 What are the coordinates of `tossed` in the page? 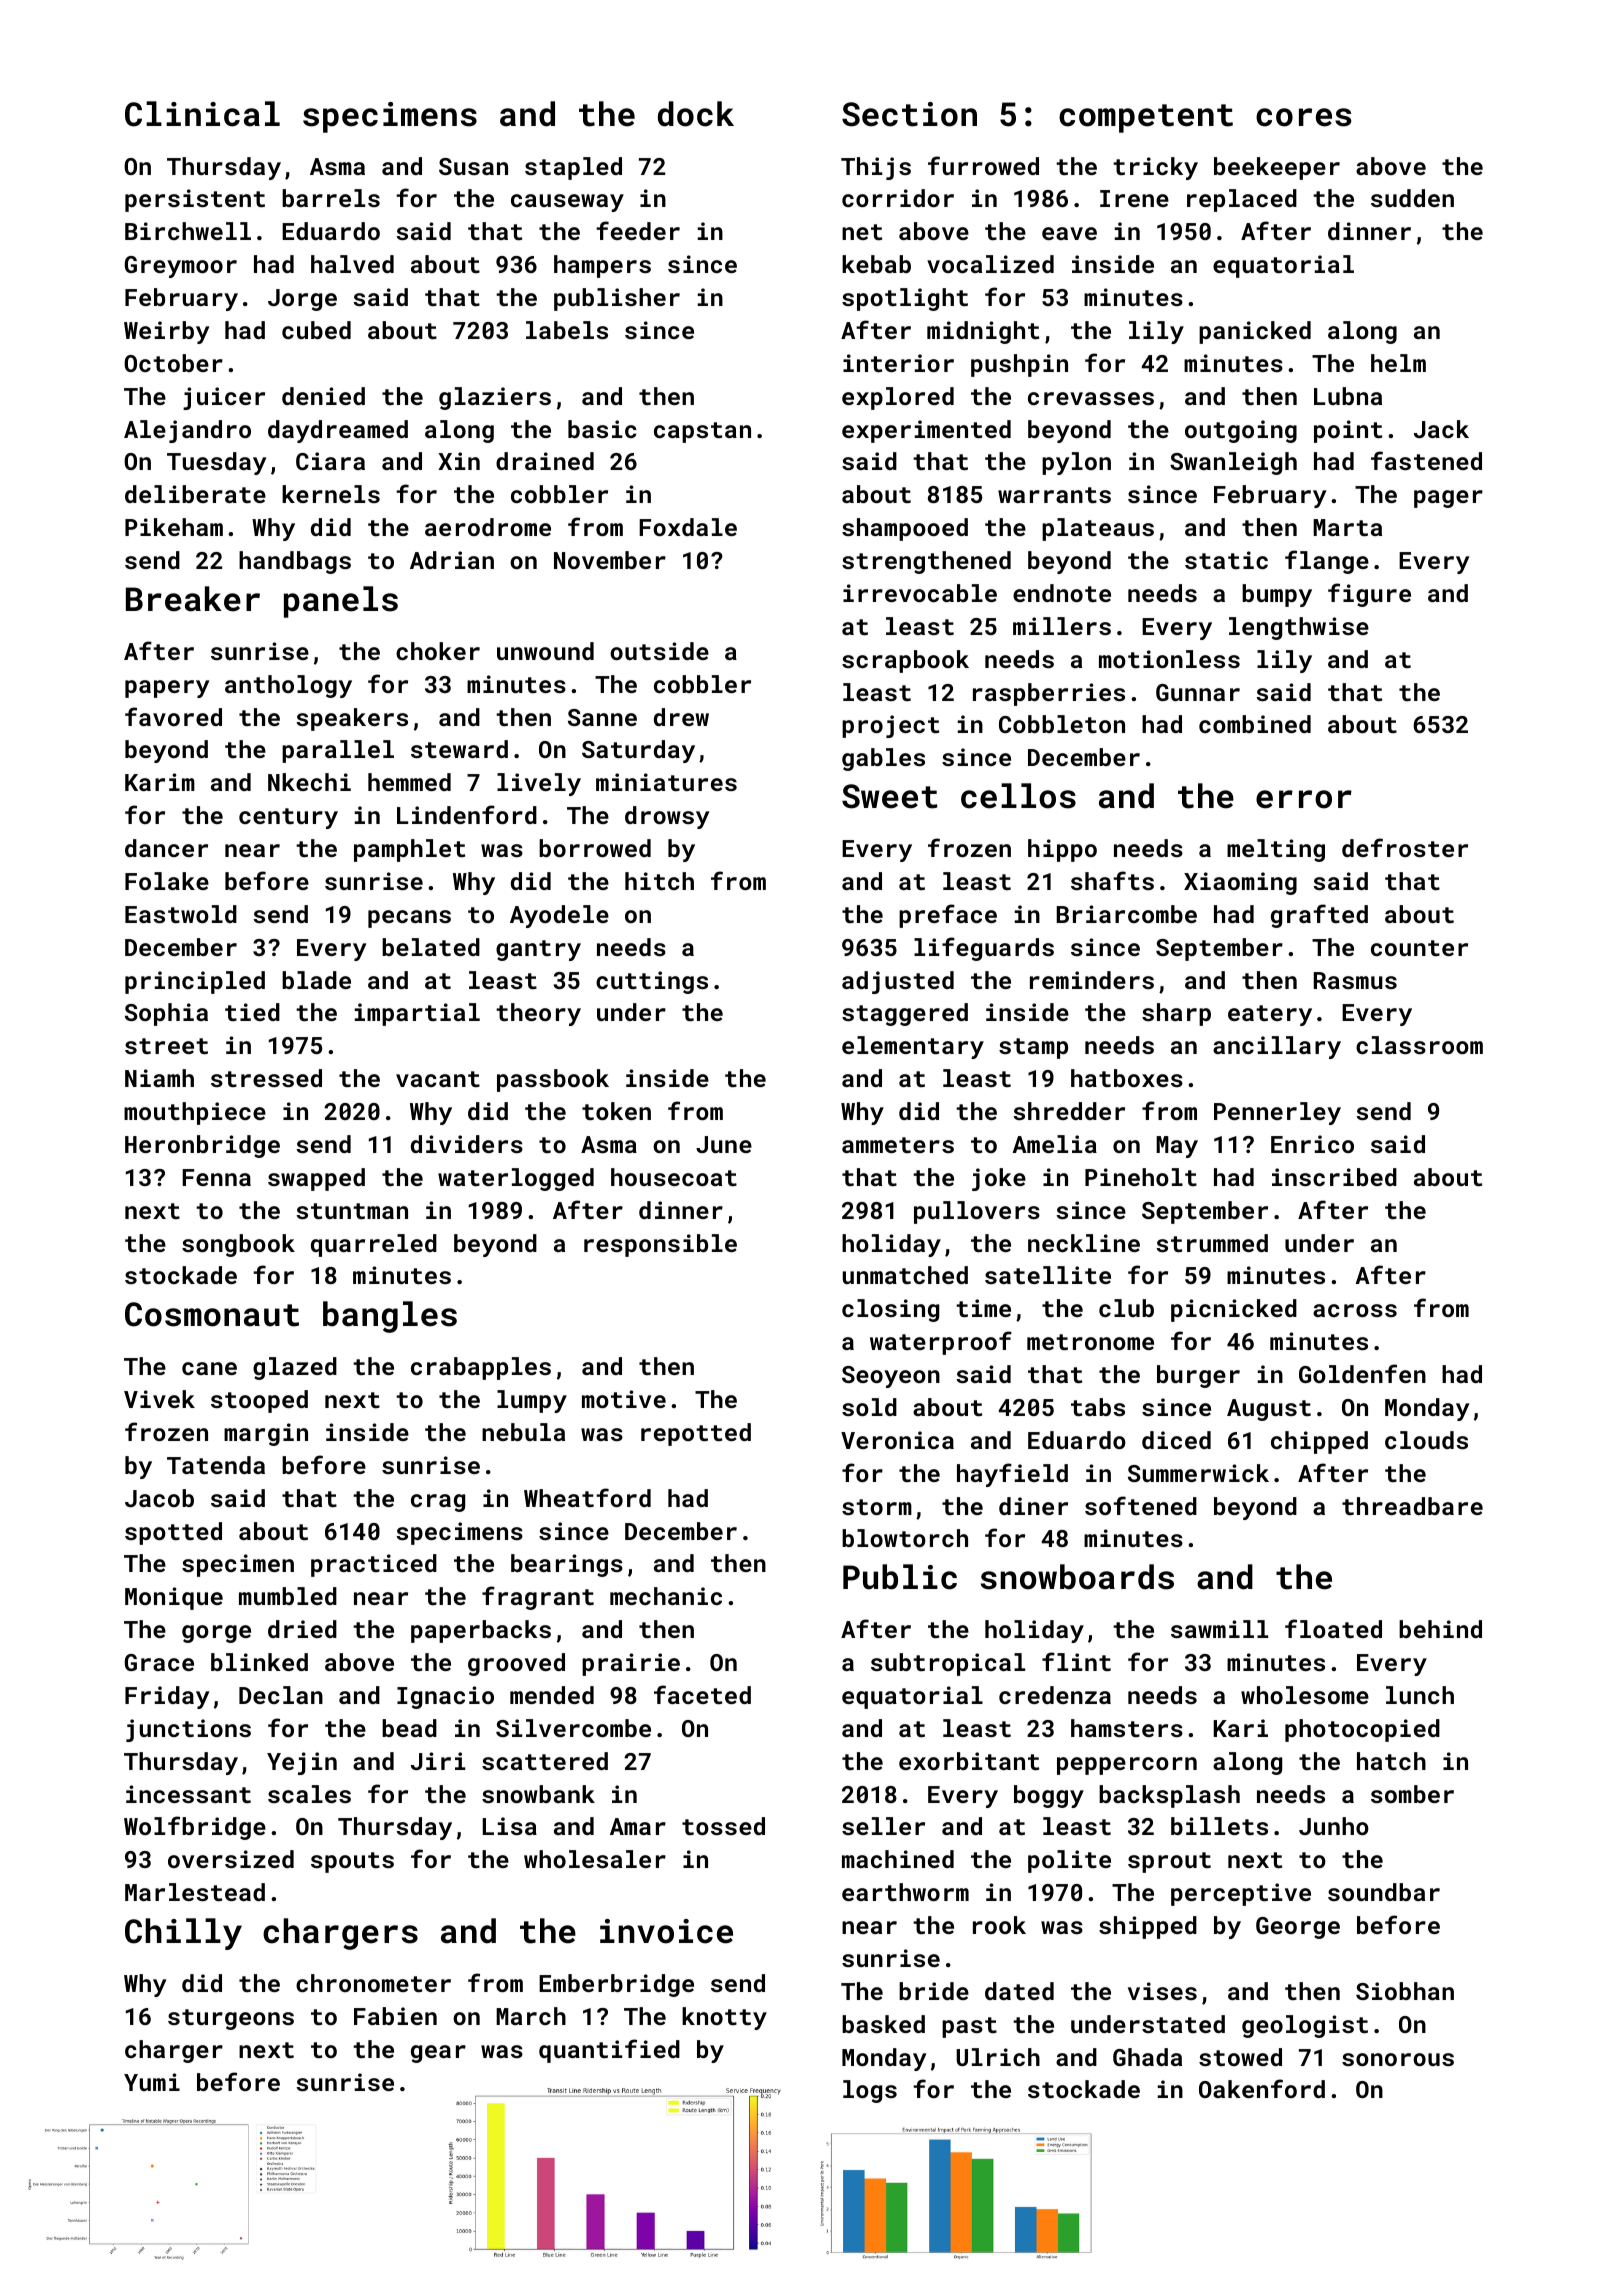 It's located at (723, 1826).
